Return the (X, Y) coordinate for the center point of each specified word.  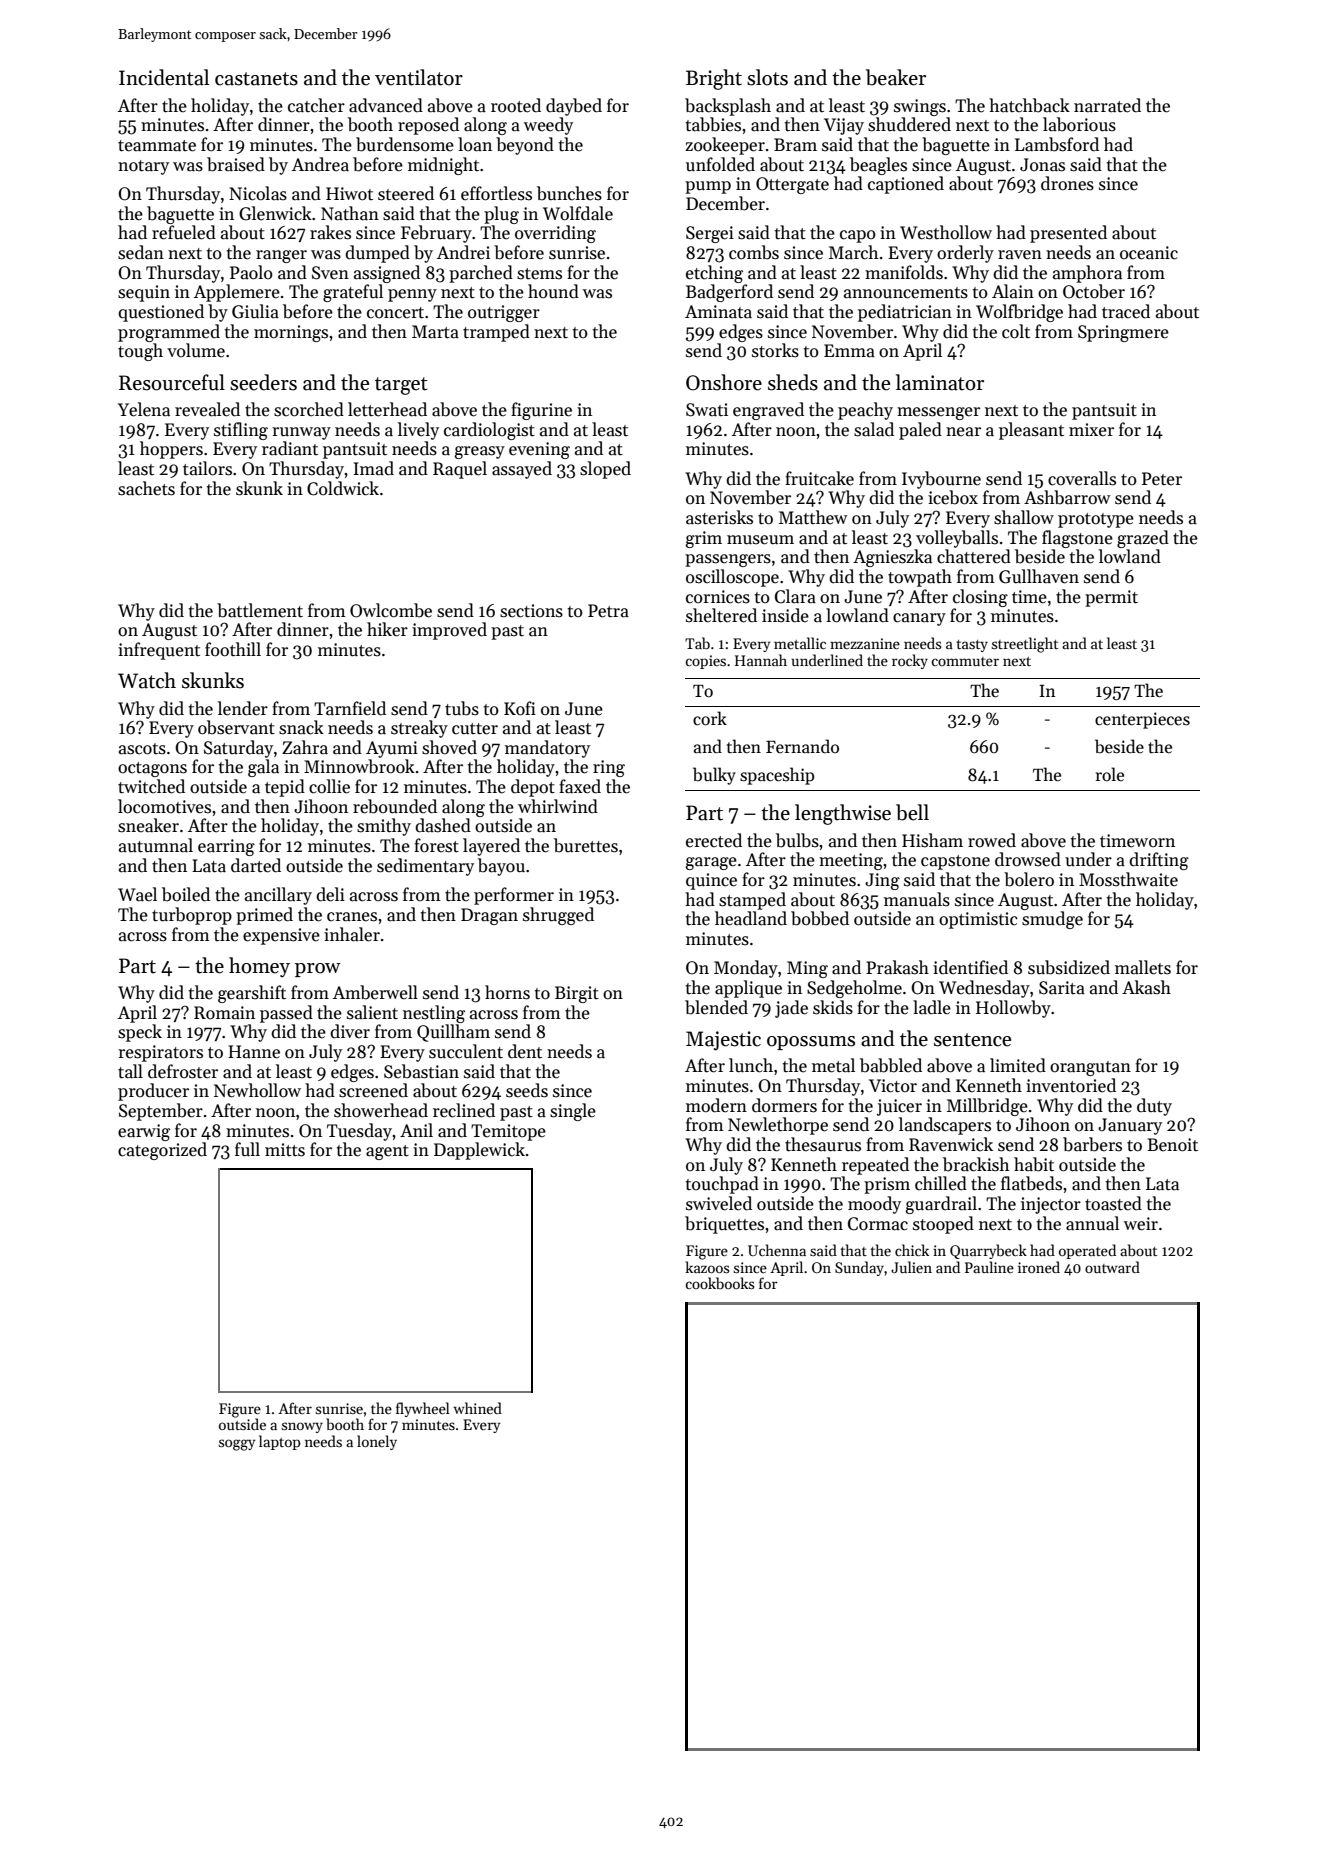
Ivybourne (941, 480)
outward (1112, 1267)
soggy (237, 1445)
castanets (256, 79)
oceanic (1149, 253)
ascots (142, 749)
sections (531, 611)
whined (477, 1408)
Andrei (463, 252)
